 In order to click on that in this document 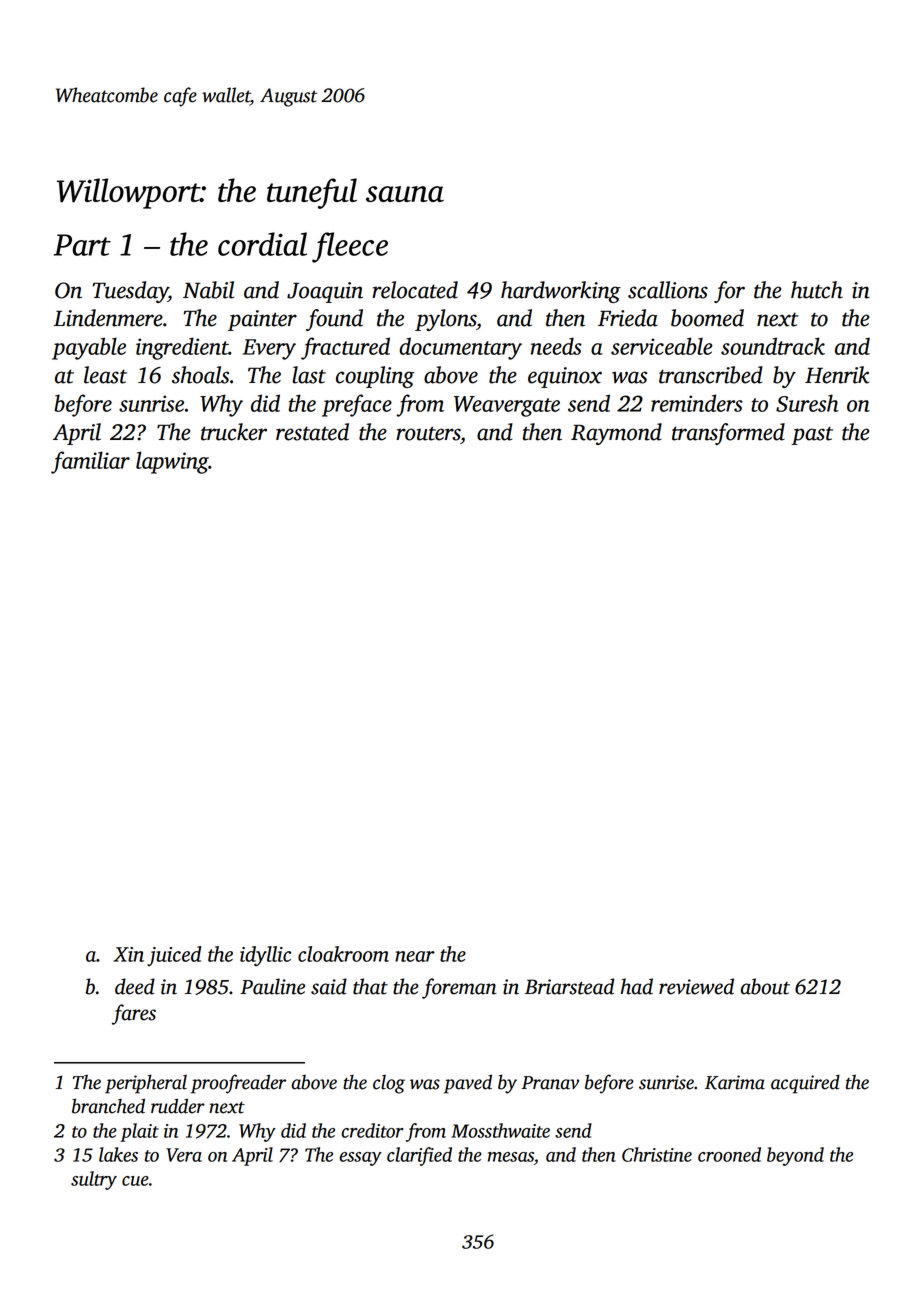, I will do `click(370, 986)`.
